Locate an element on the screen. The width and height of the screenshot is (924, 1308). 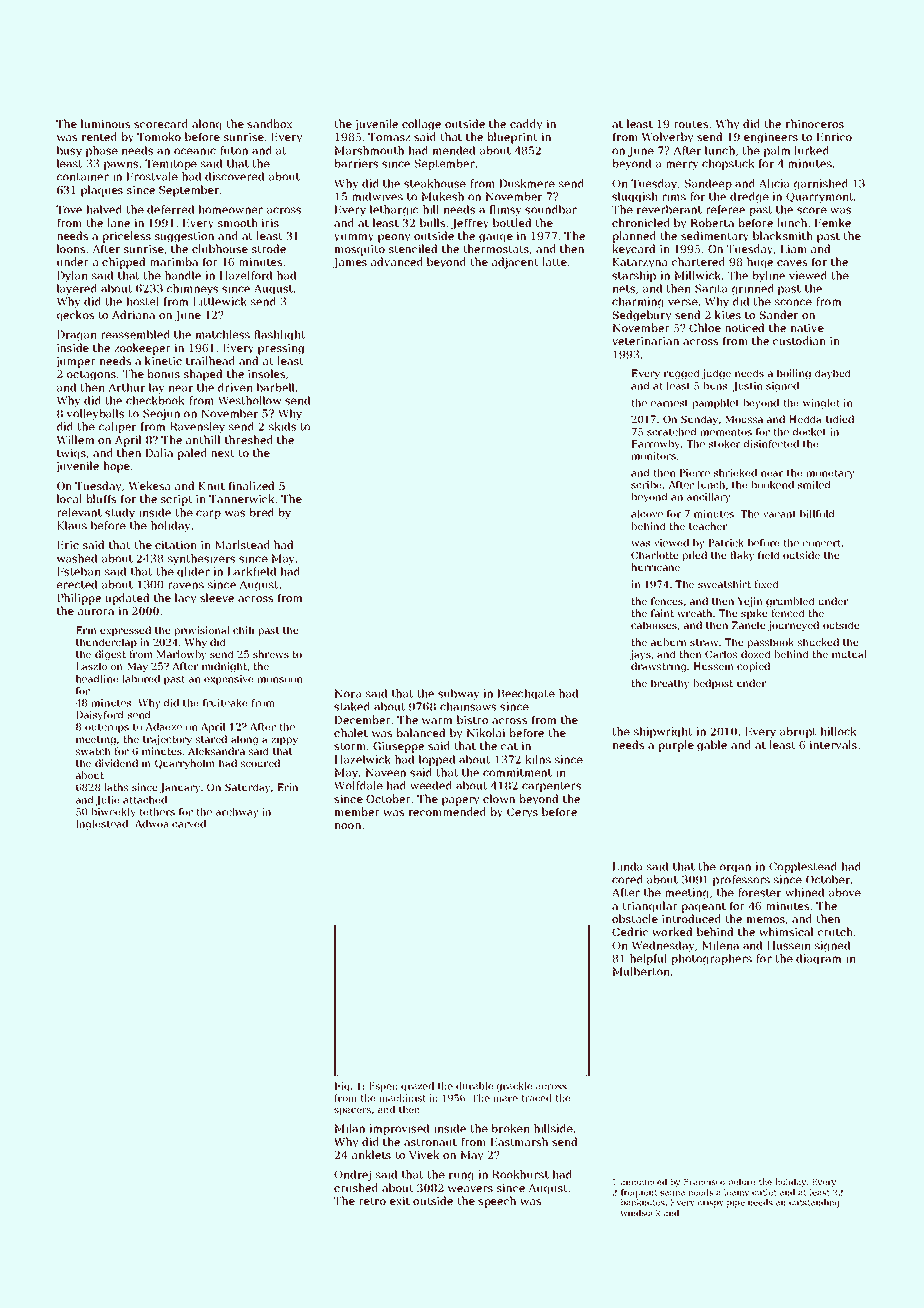
subway is located at coordinates (458, 694).
